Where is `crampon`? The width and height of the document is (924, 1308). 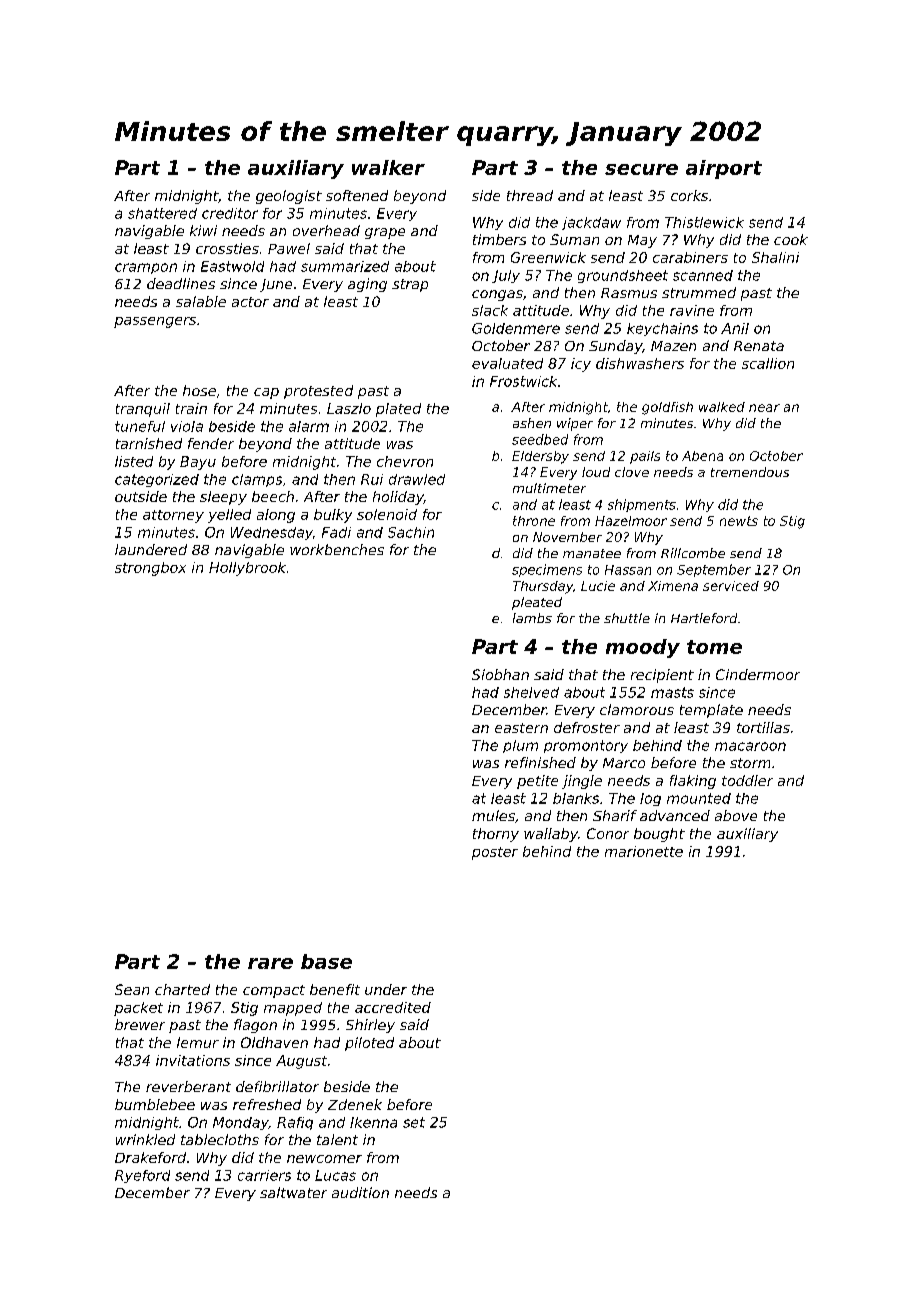
crampon is located at coordinates (146, 268).
